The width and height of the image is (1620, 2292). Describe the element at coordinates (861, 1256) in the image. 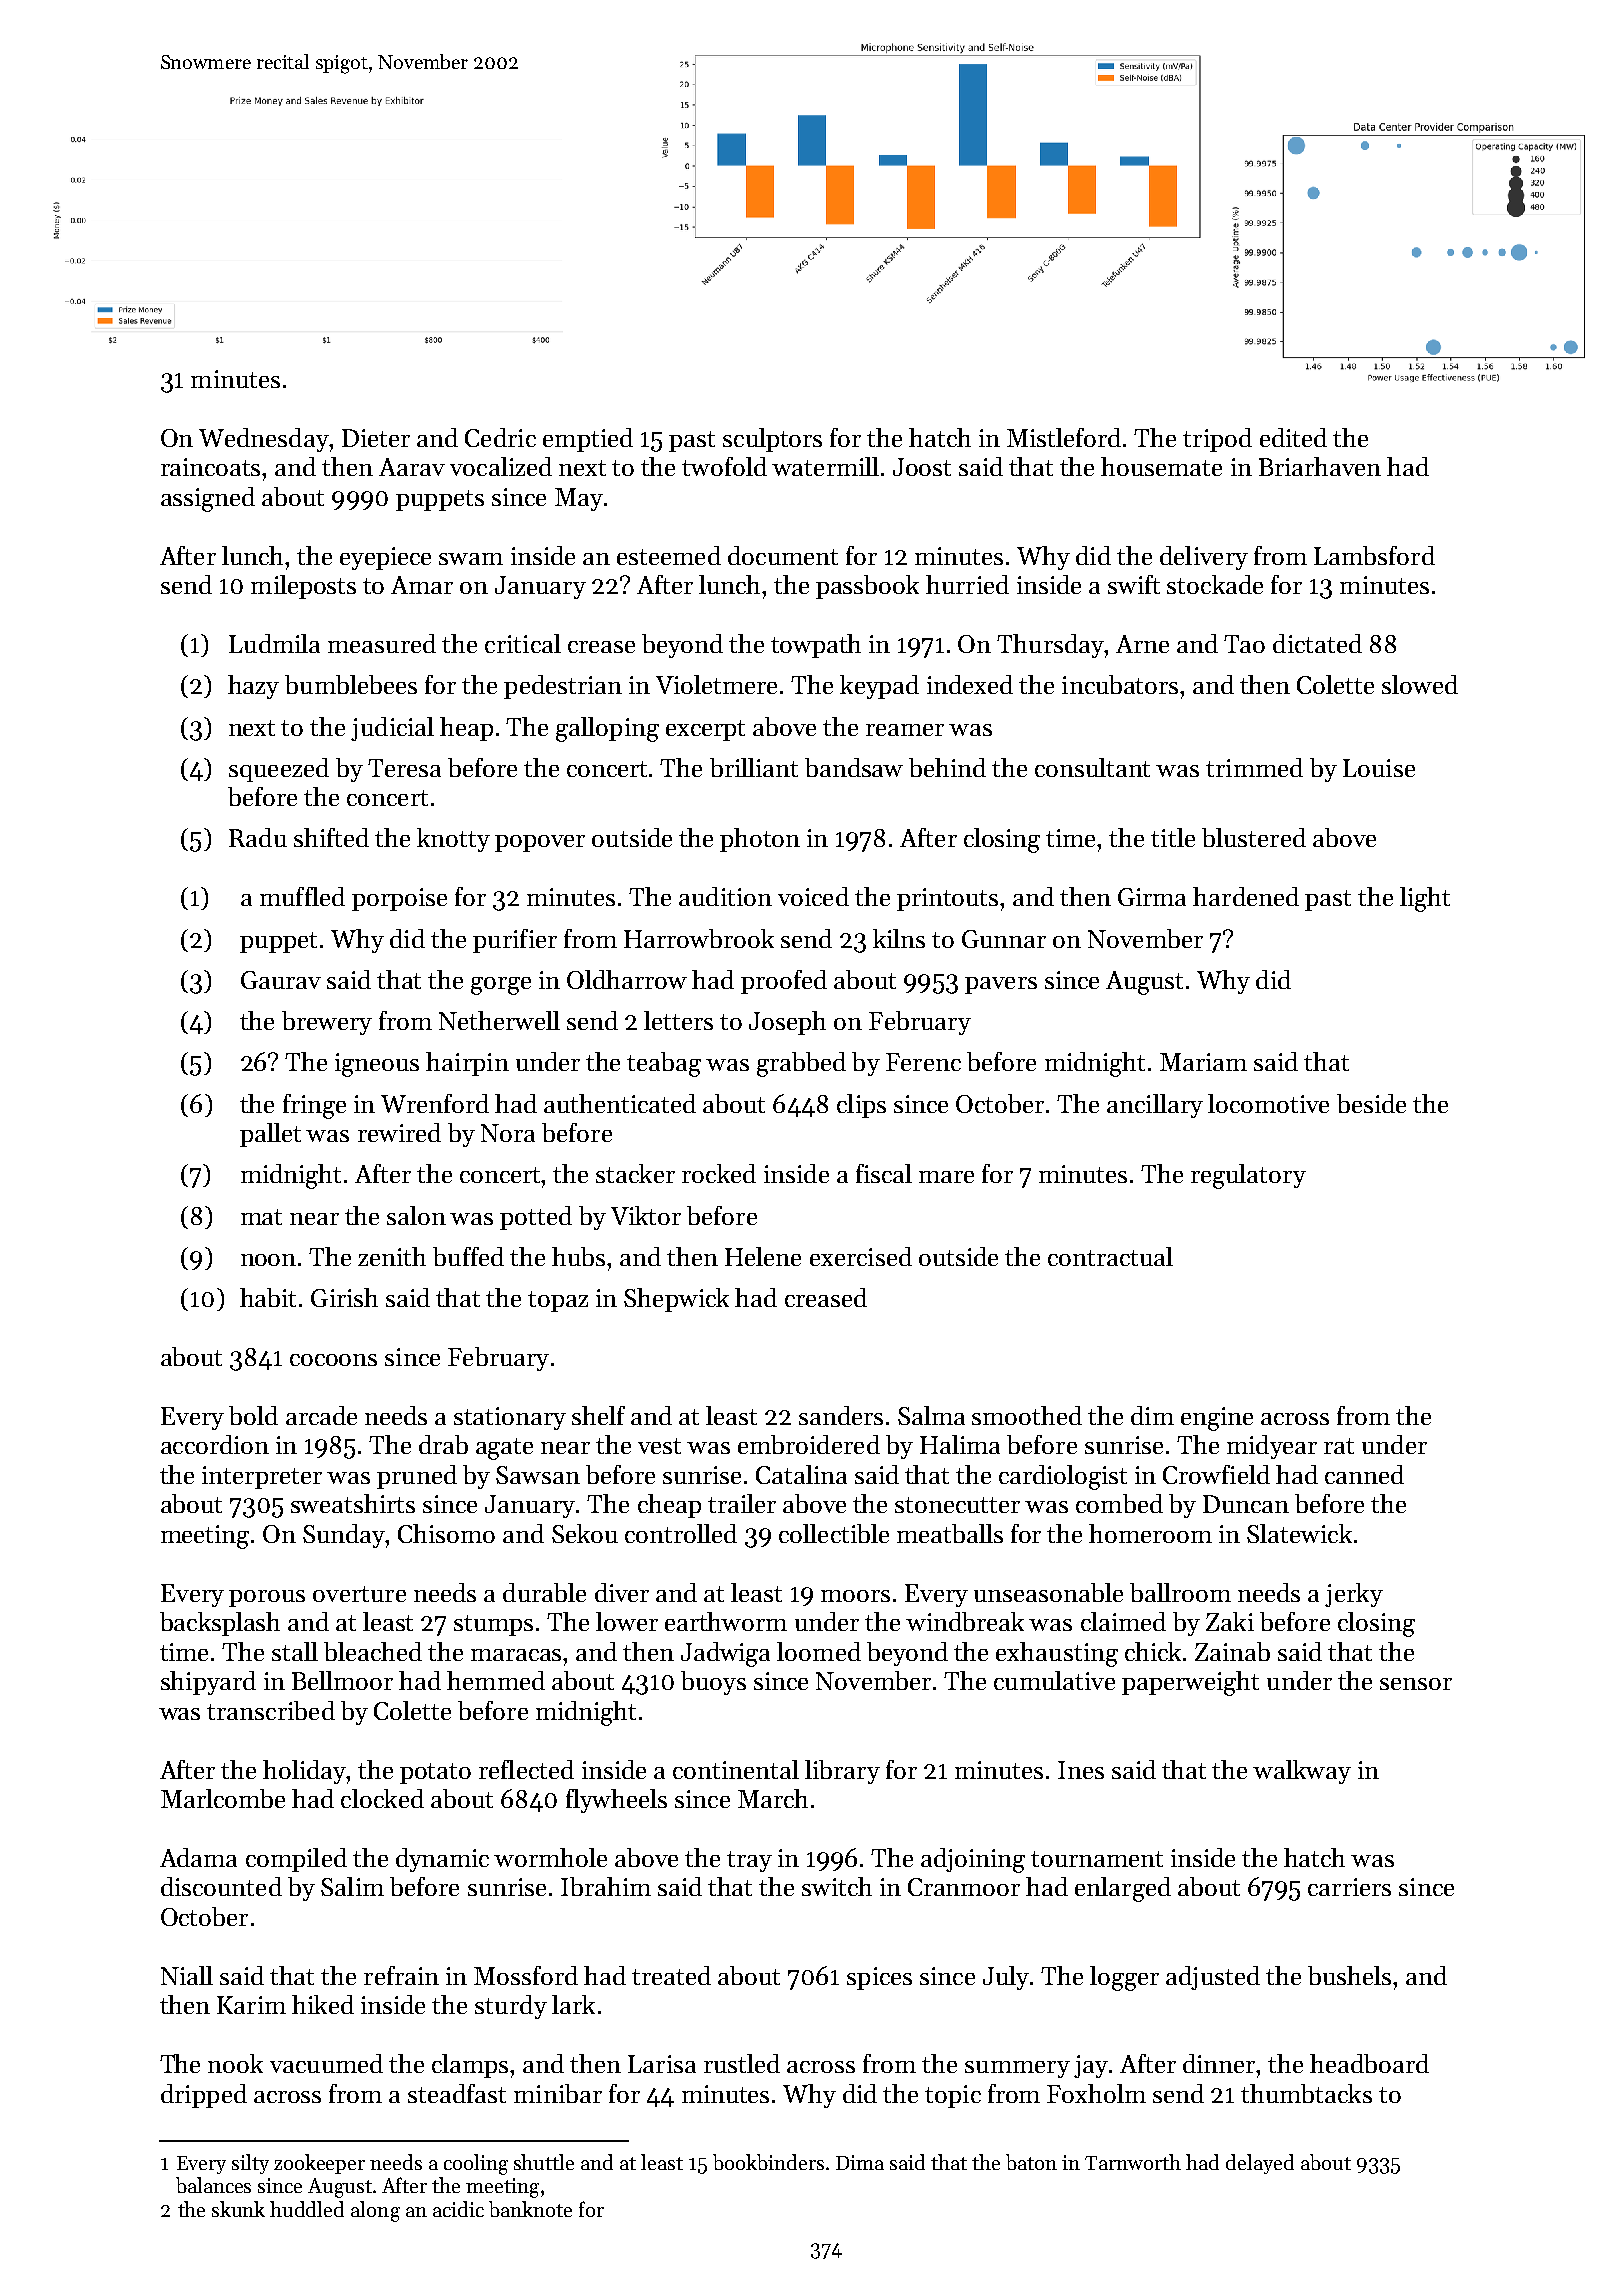

I see `exercised` at that location.
